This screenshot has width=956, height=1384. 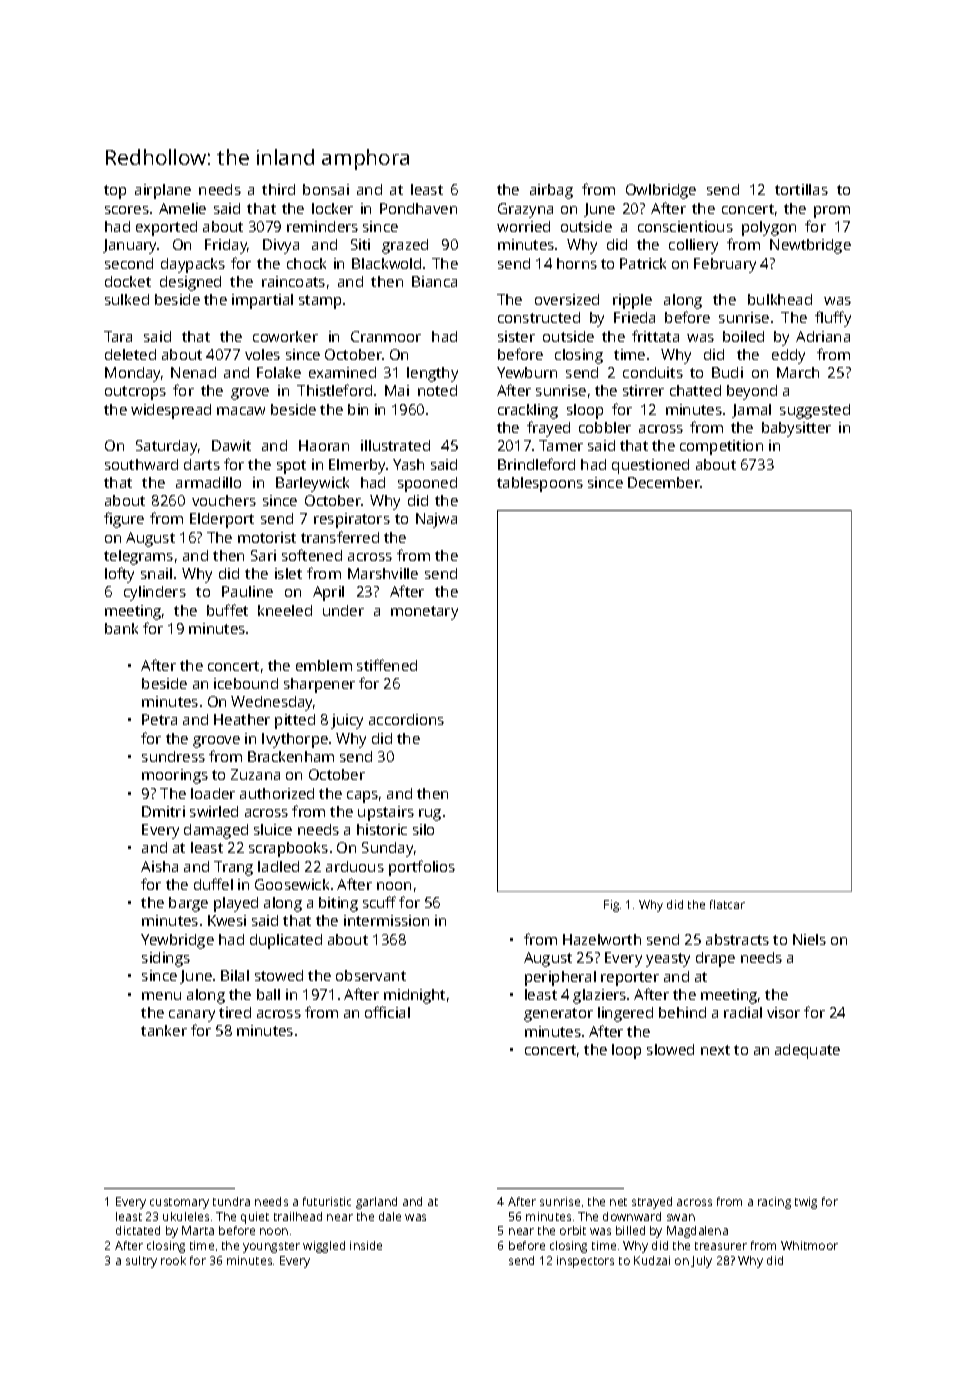 What do you see at coordinates (727, 904) in the screenshot?
I see `flatcar` at bounding box center [727, 904].
